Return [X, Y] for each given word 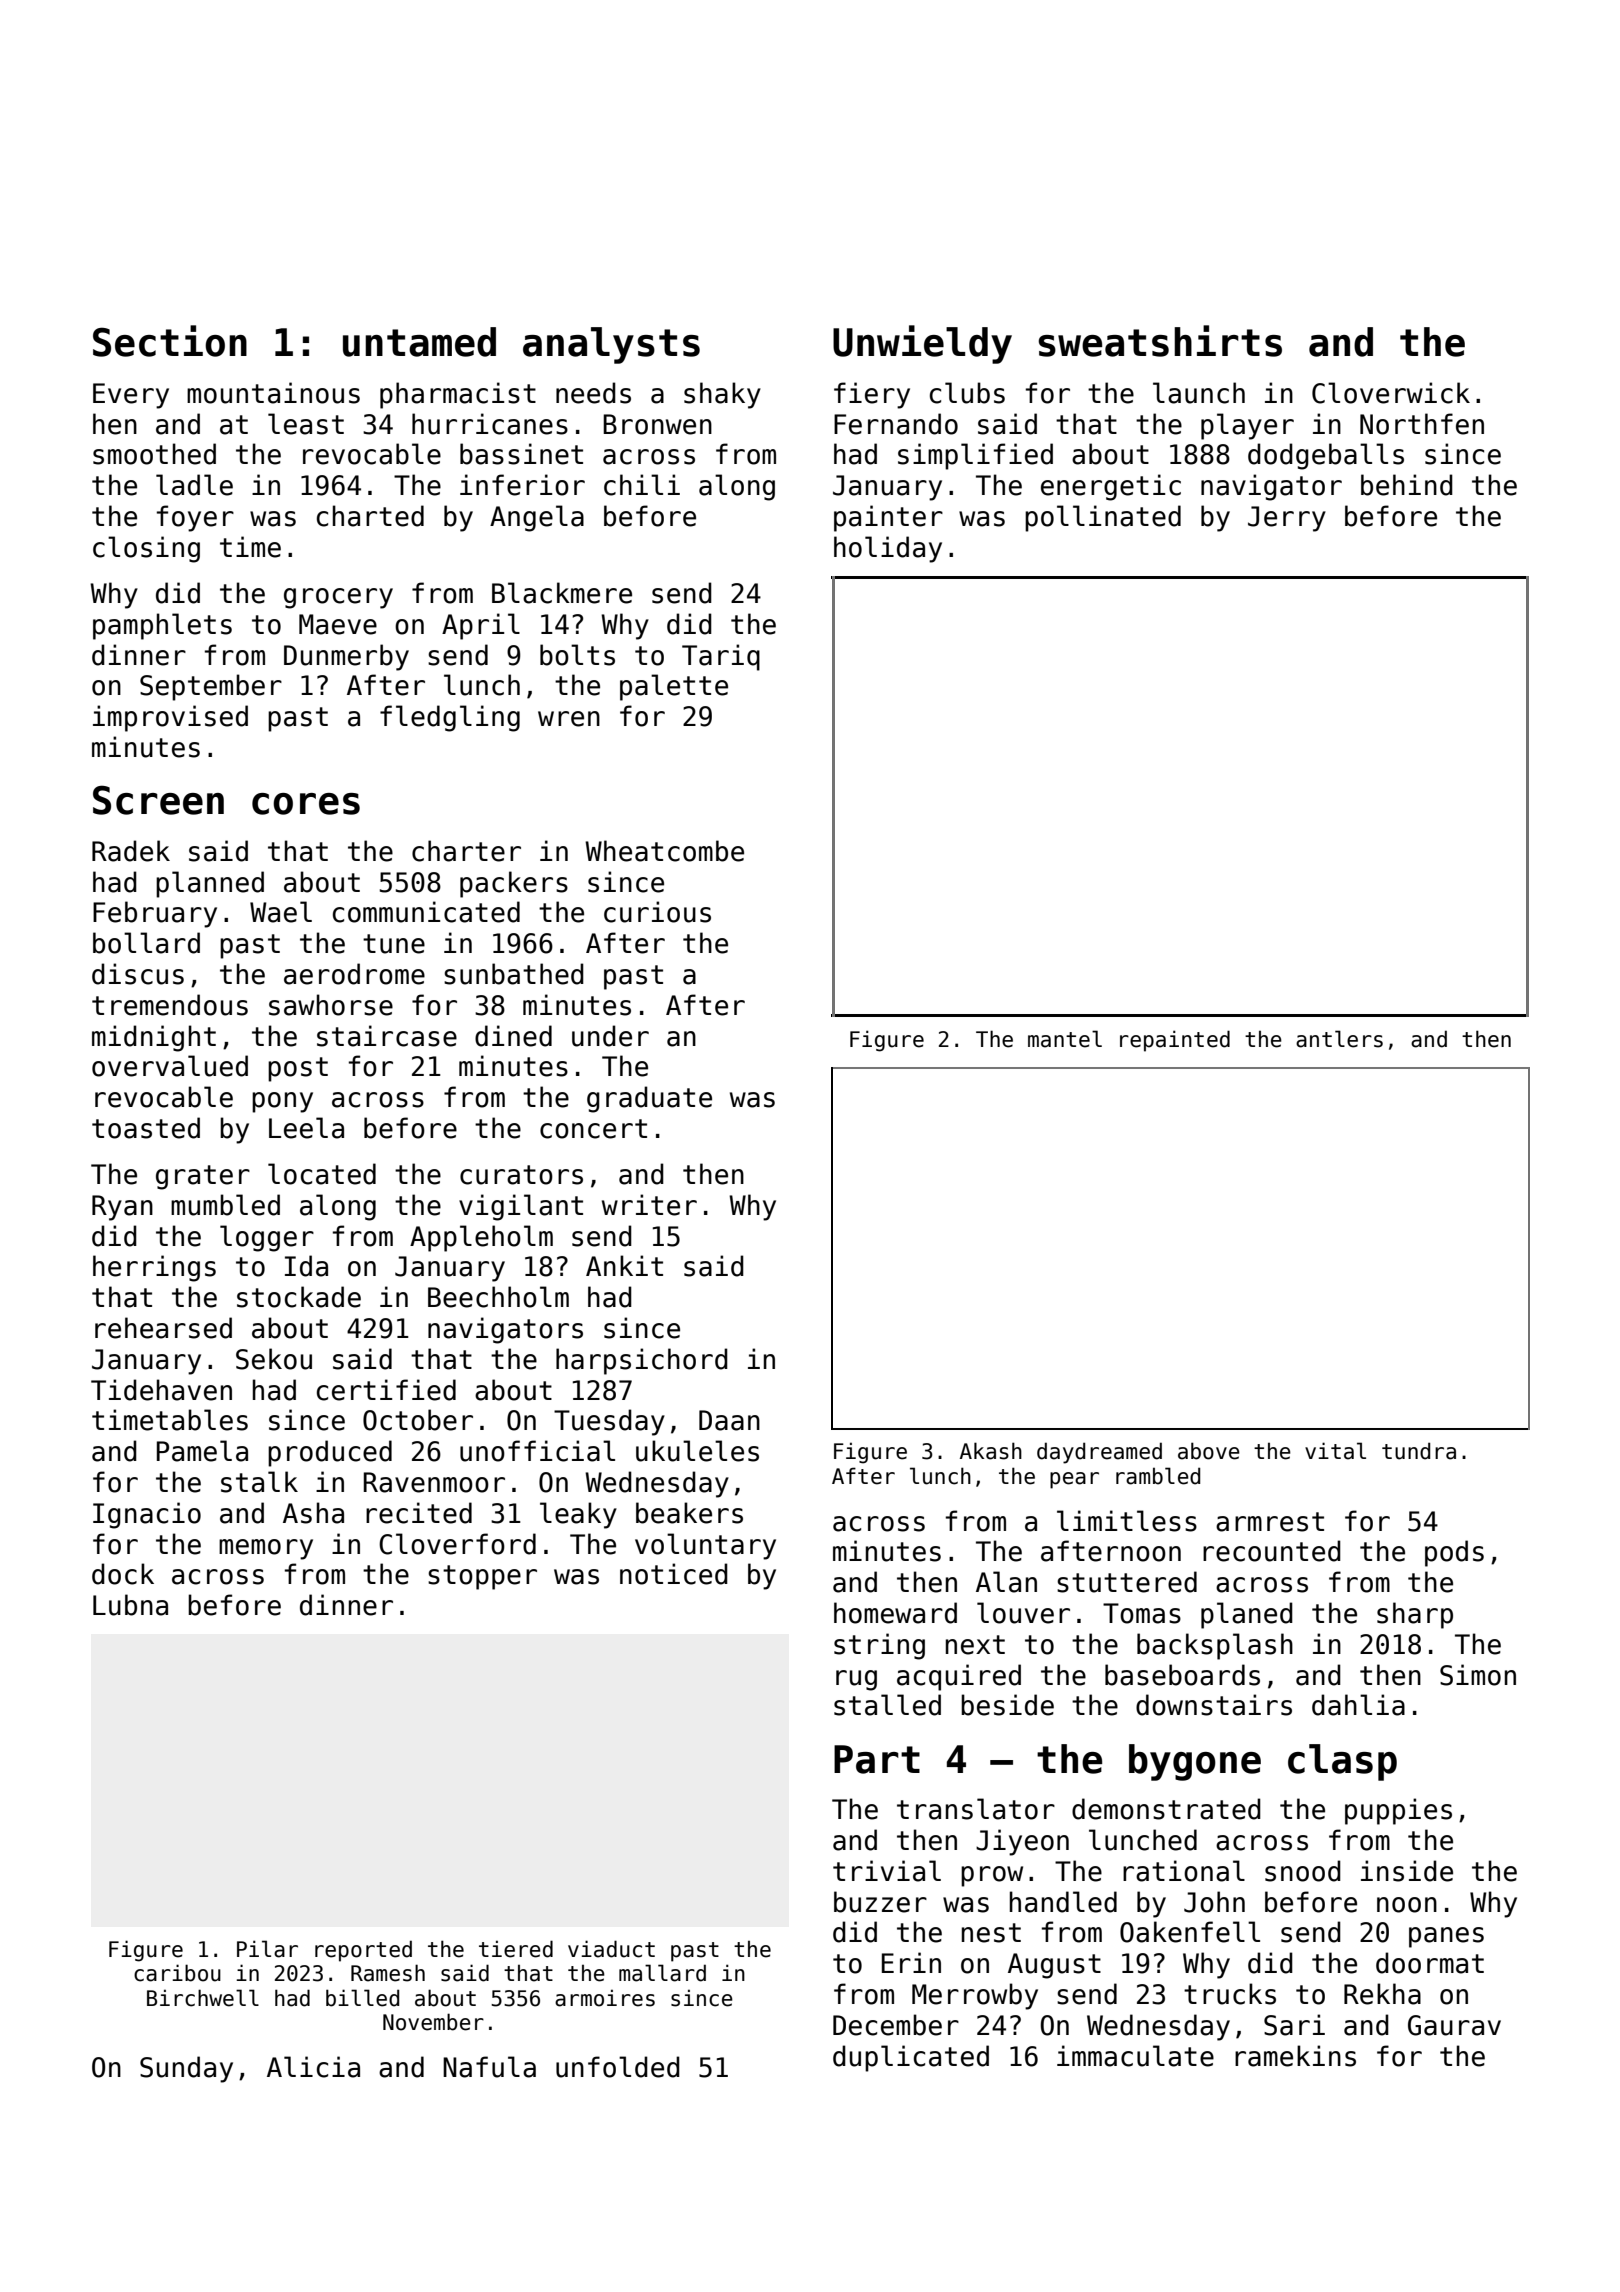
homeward [895, 1613]
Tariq [721, 657]
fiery [872, 395]
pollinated [1103, 518]
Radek [131, 851]
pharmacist [458, 395]
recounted [1272, 1551]
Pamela [202, 1451]
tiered [516, 1949]
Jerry [1287, 519]
